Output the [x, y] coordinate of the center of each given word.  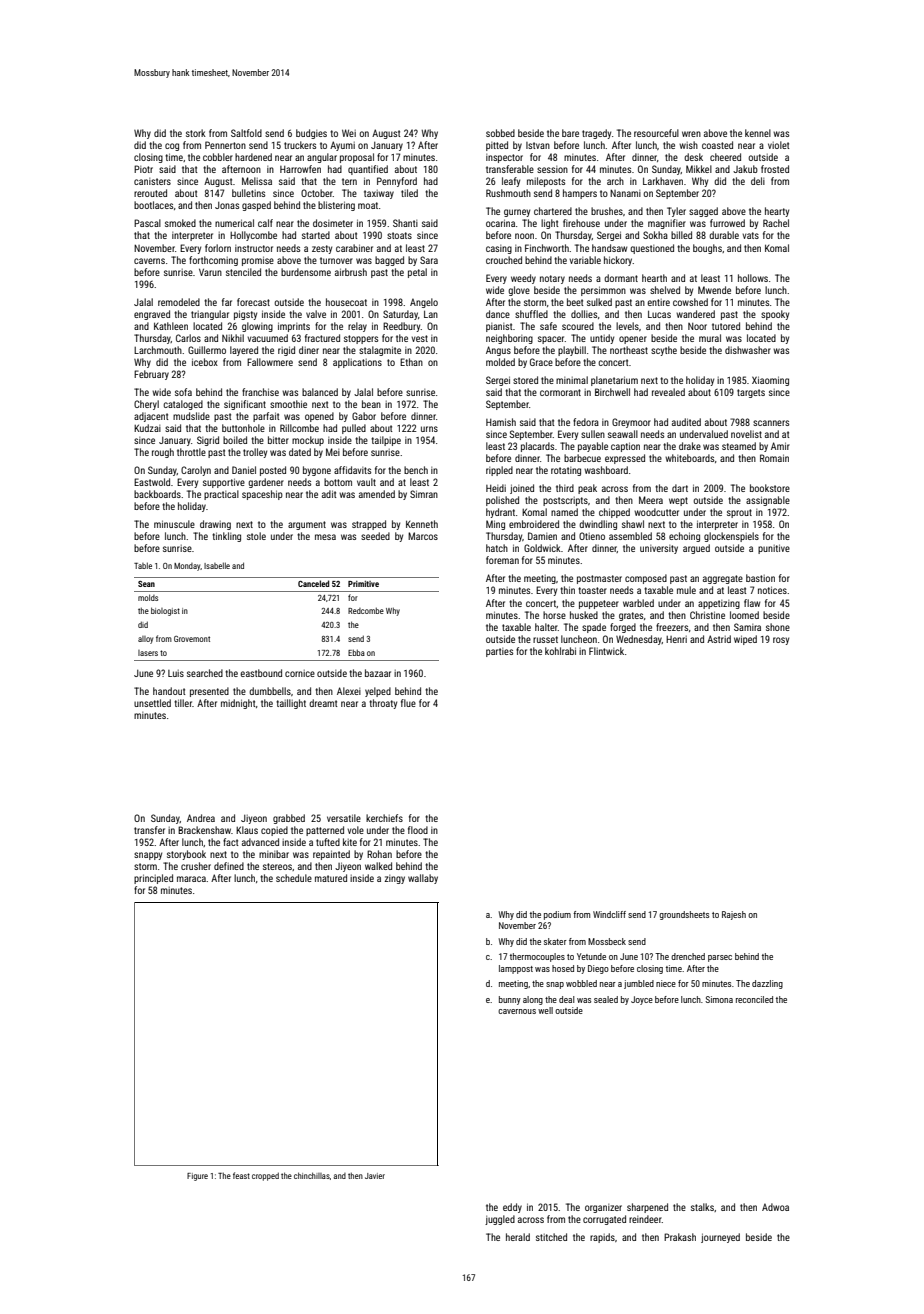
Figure [197, 1177]
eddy [512, 1208]
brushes [607, 211]
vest [419, 338]
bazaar [378, 673]
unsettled [152, 703]
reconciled [754, 999]
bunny [510, 1000]
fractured [322, 338]
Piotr [143, 169]
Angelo [424, 303]
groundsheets [684, 915]
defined [229, 866]
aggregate [723, 579]
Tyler [676, 212]
